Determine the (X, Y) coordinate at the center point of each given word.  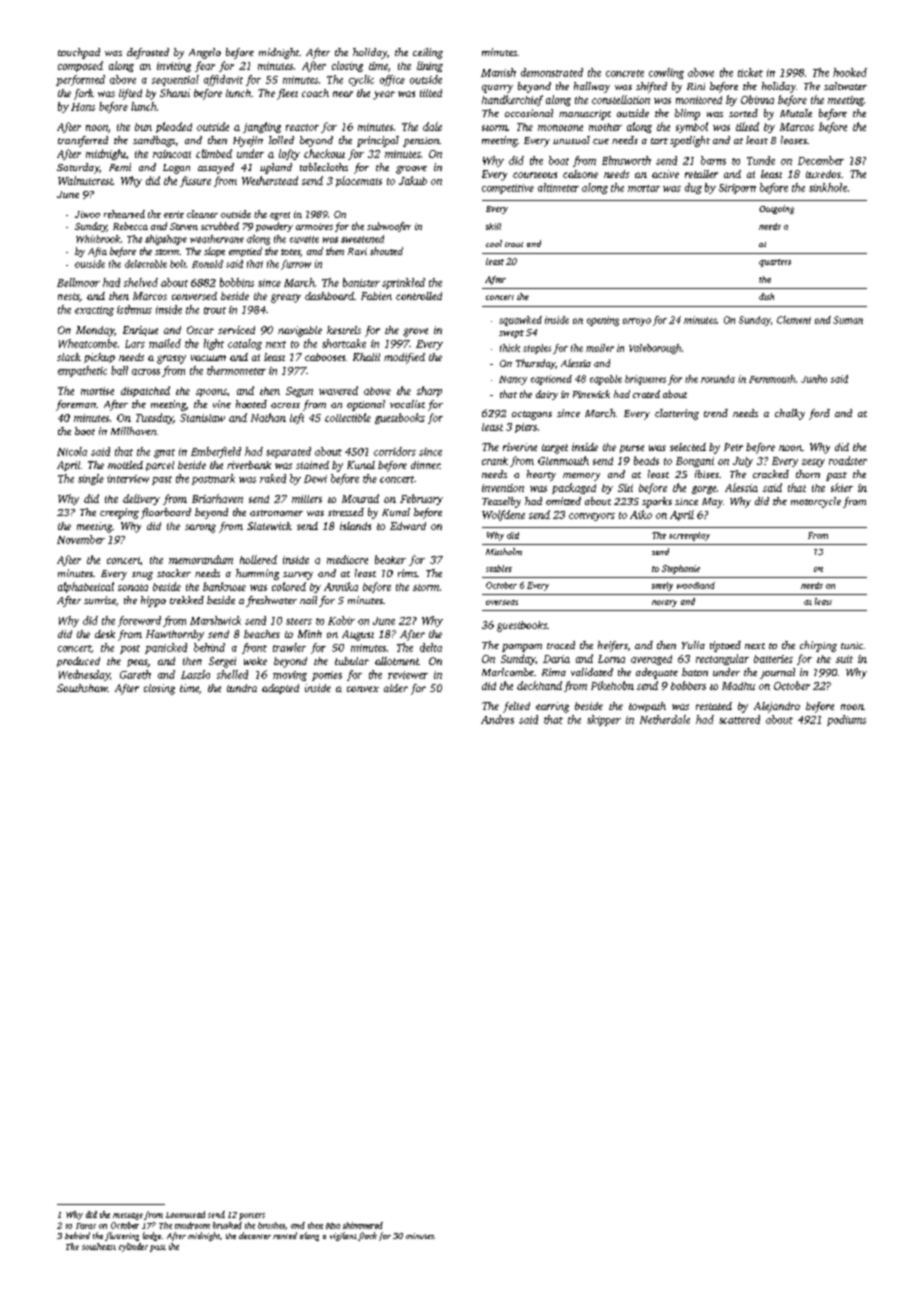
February (421, 499)
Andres (497, 719)
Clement (794, 320)
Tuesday (154, 418)
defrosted (148, 53)
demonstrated (552, 72)
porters (252, 1216)
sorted (743, 113)
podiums (846, 720)
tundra (242, 688)
